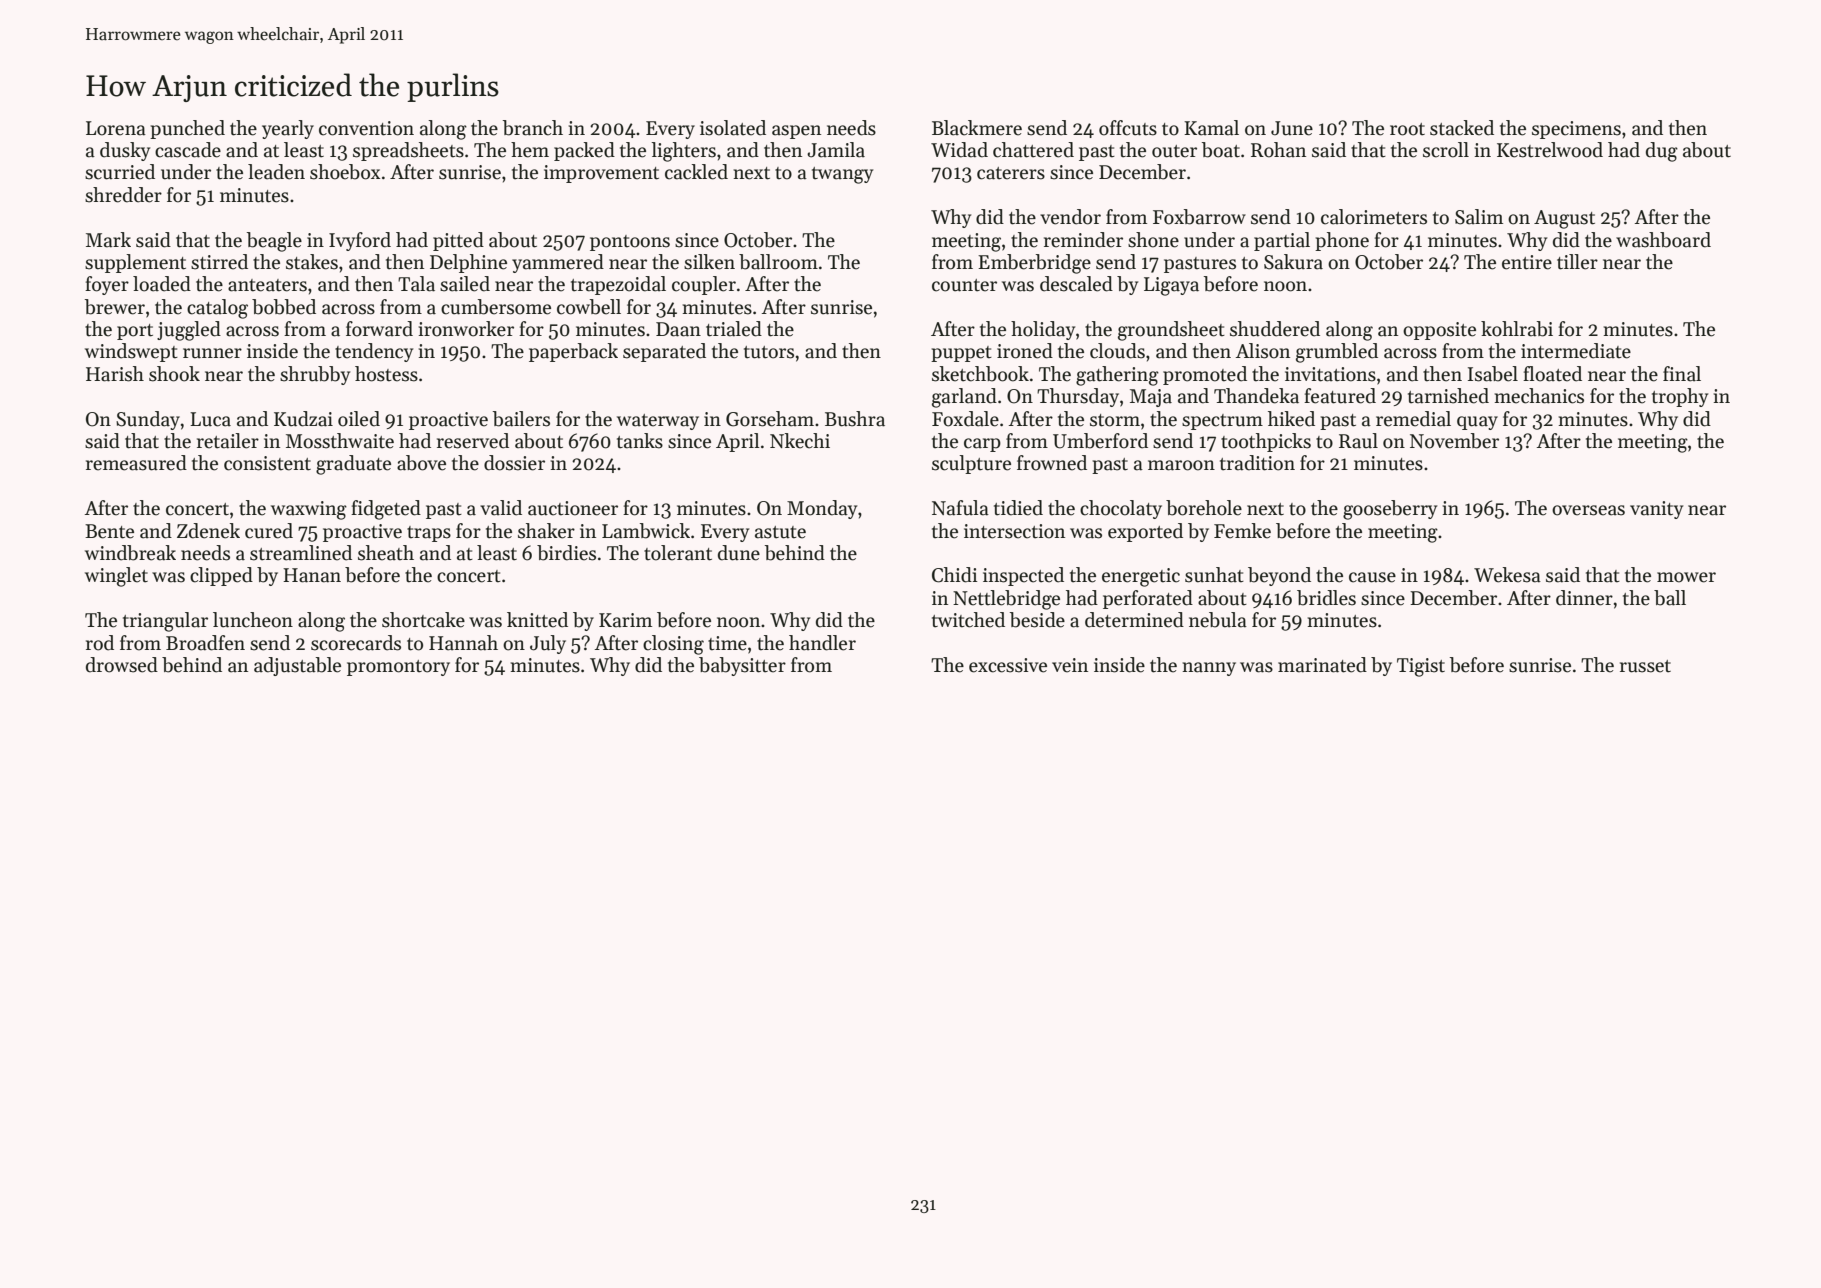 The width and height of the document is (1821, 1288). I want to click on Karim, so click(625, 620).
